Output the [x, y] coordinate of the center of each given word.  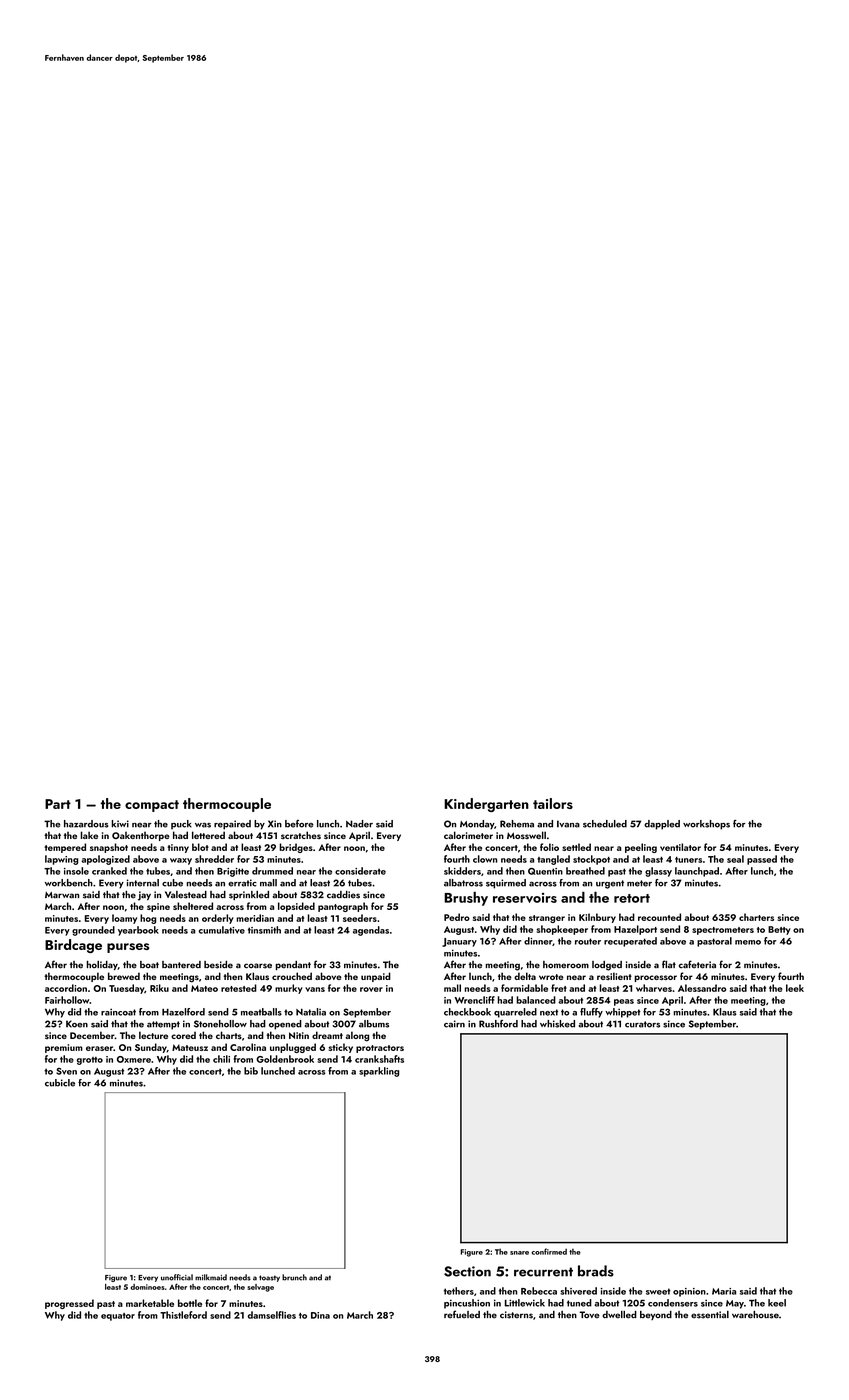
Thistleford [183, 1315]
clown [485, 859]
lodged [607, 966]
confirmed [549, 1251]
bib [251, 1071]
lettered [208, 835]
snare [519, 1253]
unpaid [376, 977]
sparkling [379, 1072]
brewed [124, 976]
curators [642, 1024]
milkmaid [211, 1277]
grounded [93, 931]
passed [762, 860]
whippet [623, 1013]
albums [374, 1024]
